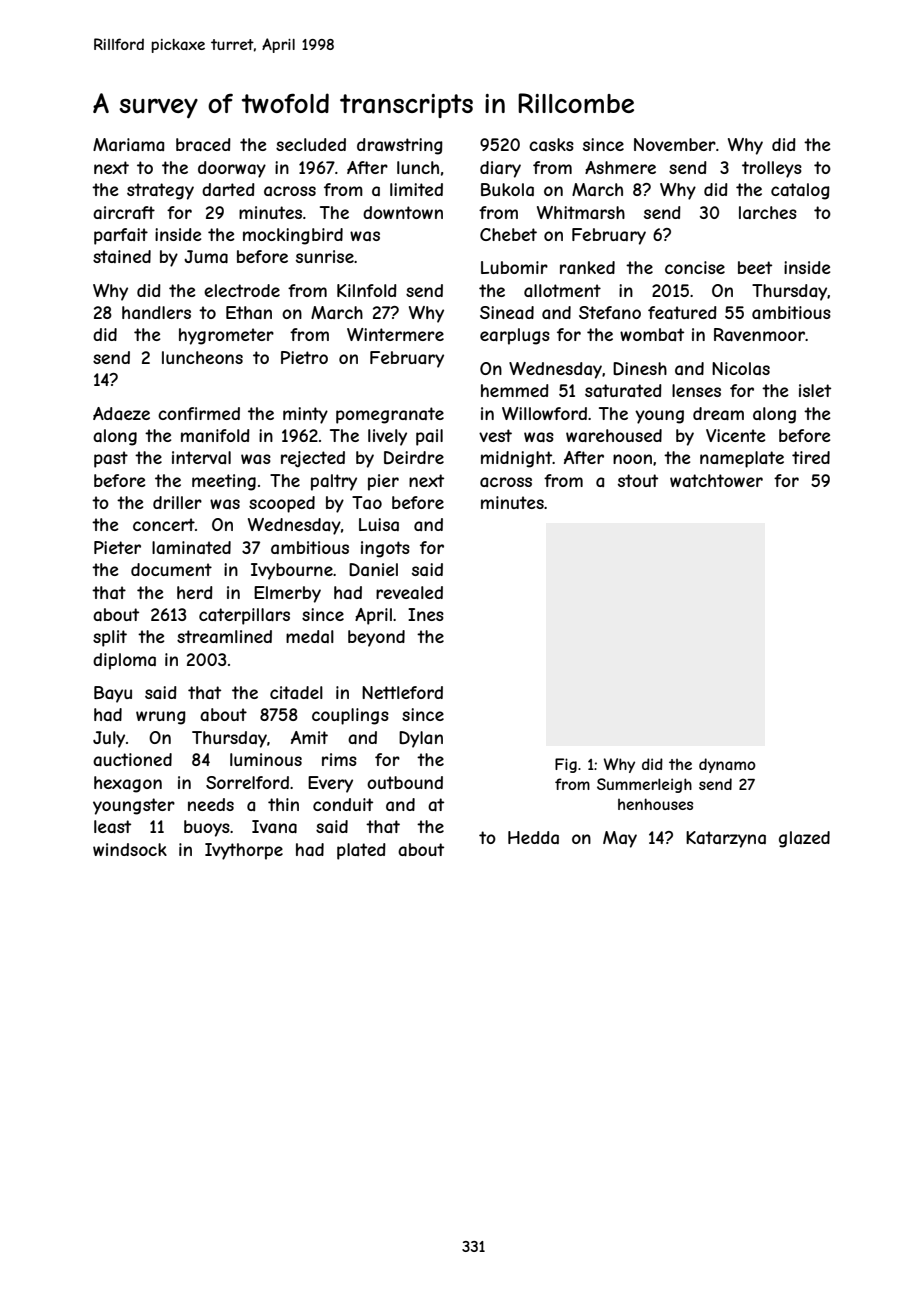 The height and width of the image is (1311, 924). I want to click on secluded, so click(311, 144).
